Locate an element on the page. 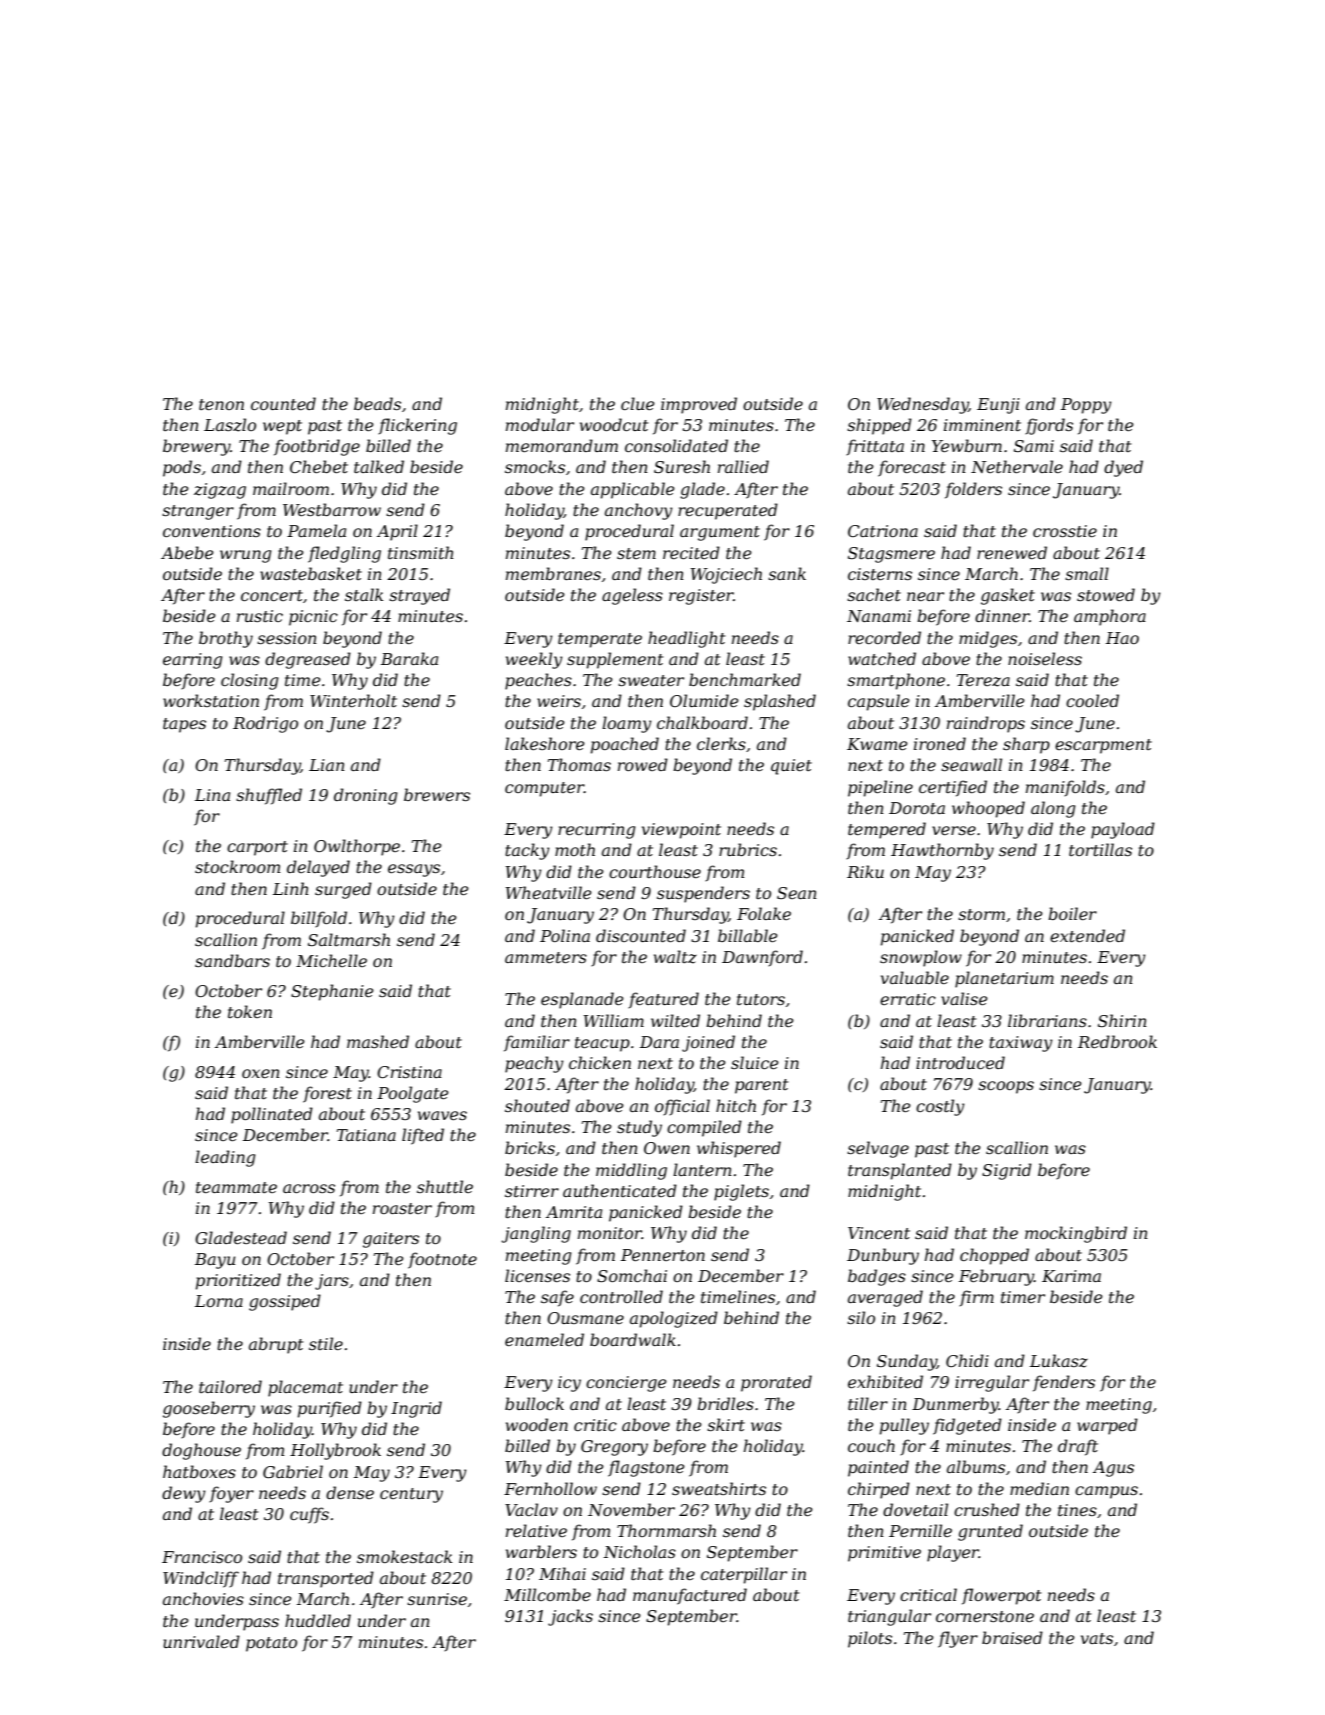 This page has width=1325, height=1715. Eunji is located at coordinates (998, 406).
